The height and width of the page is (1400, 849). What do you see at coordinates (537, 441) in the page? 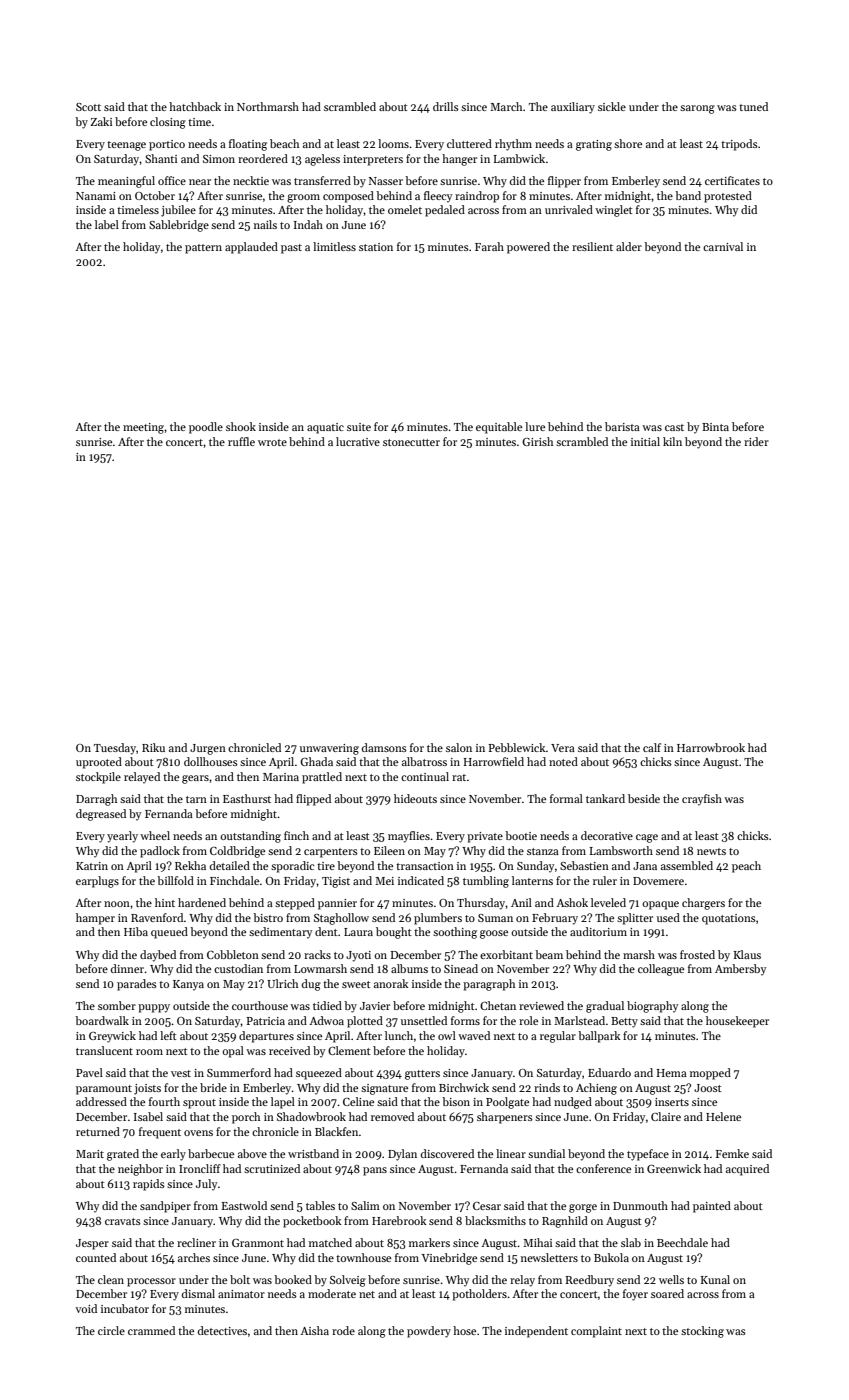
I see `Girish` at bounding box center [537, 441].
